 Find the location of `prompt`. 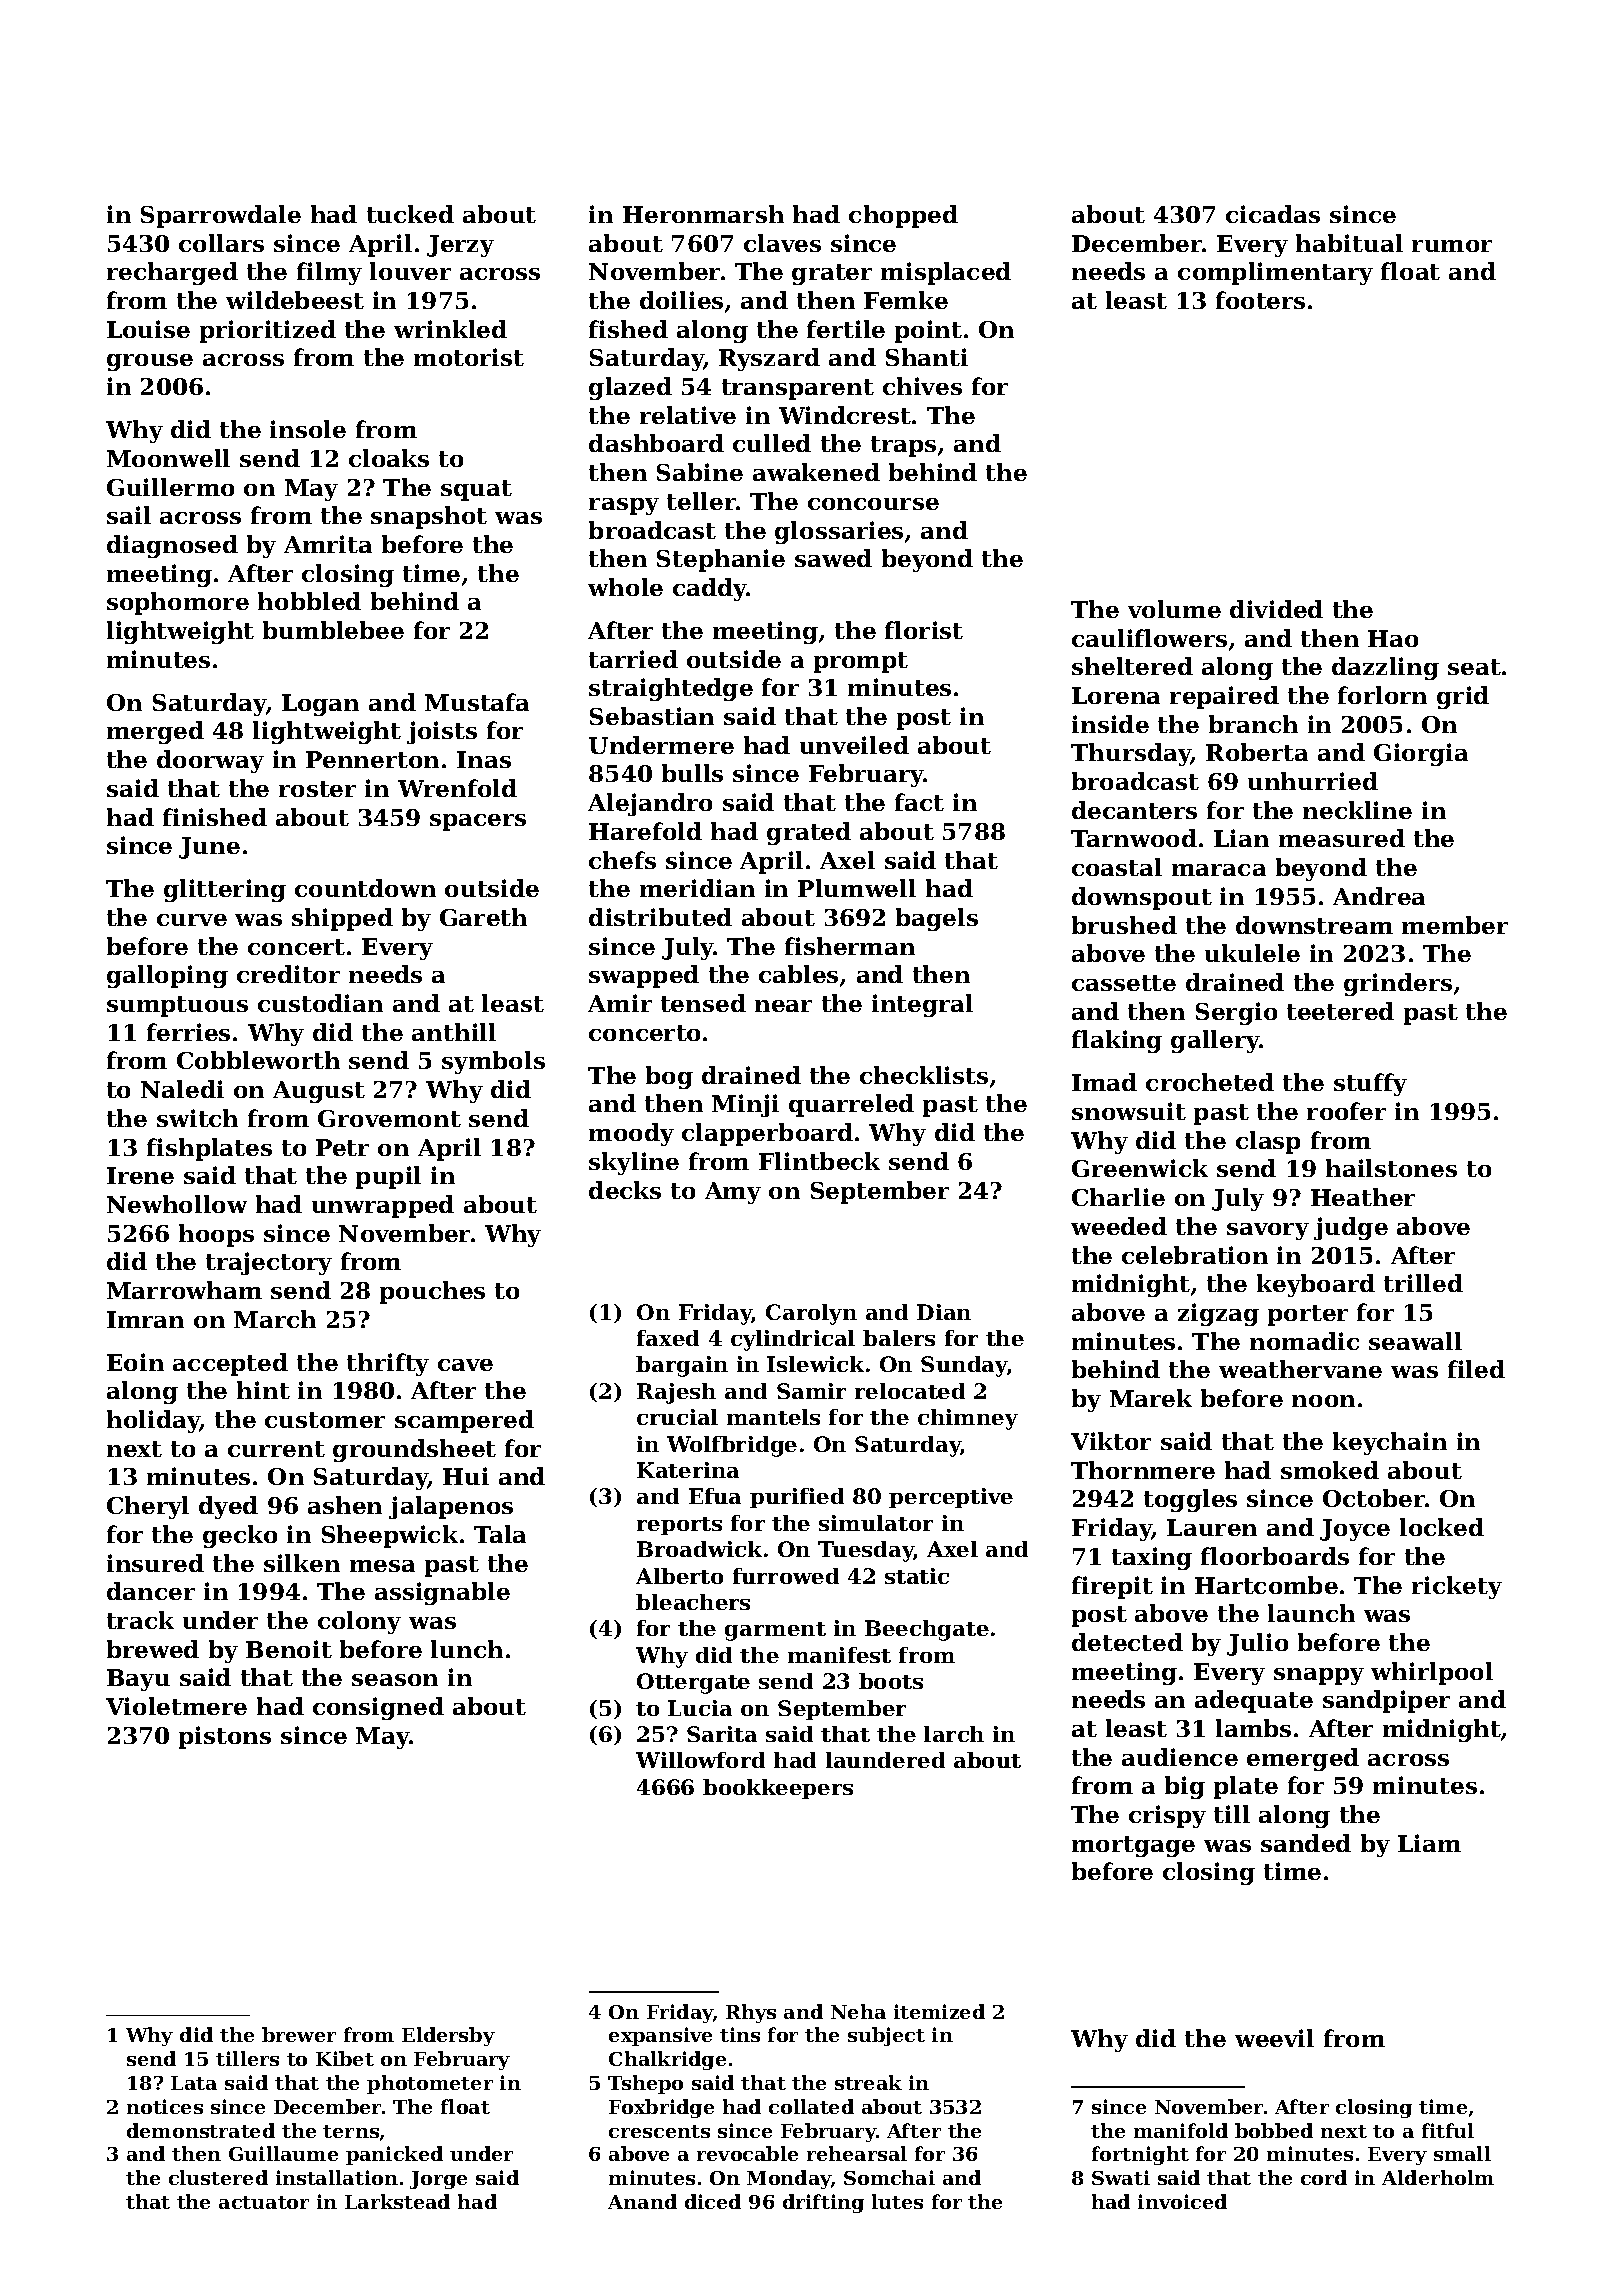

prompt is located at coordinates (861, 662).
